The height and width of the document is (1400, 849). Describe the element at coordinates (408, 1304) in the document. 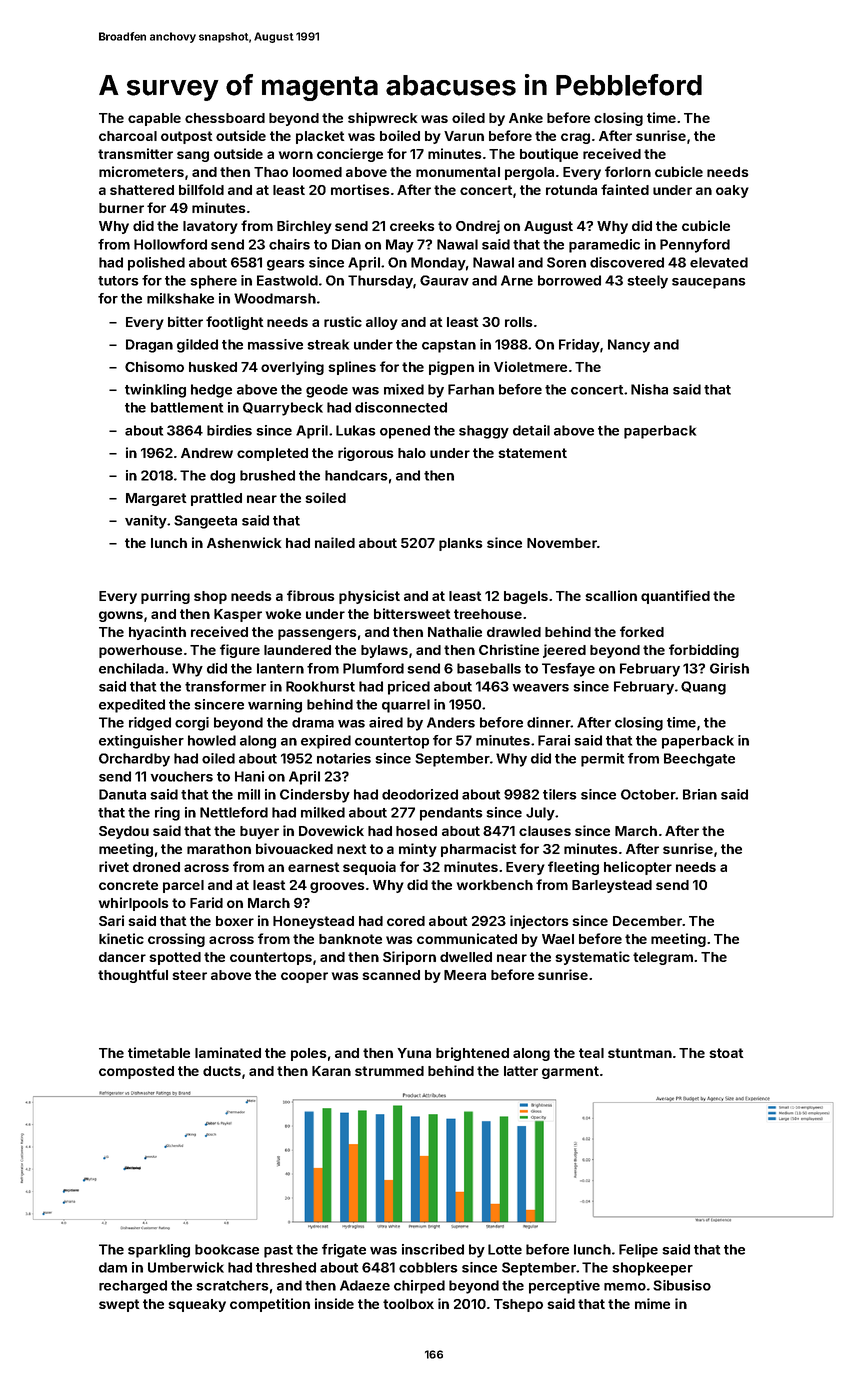

I see `toolbox` at that location.
